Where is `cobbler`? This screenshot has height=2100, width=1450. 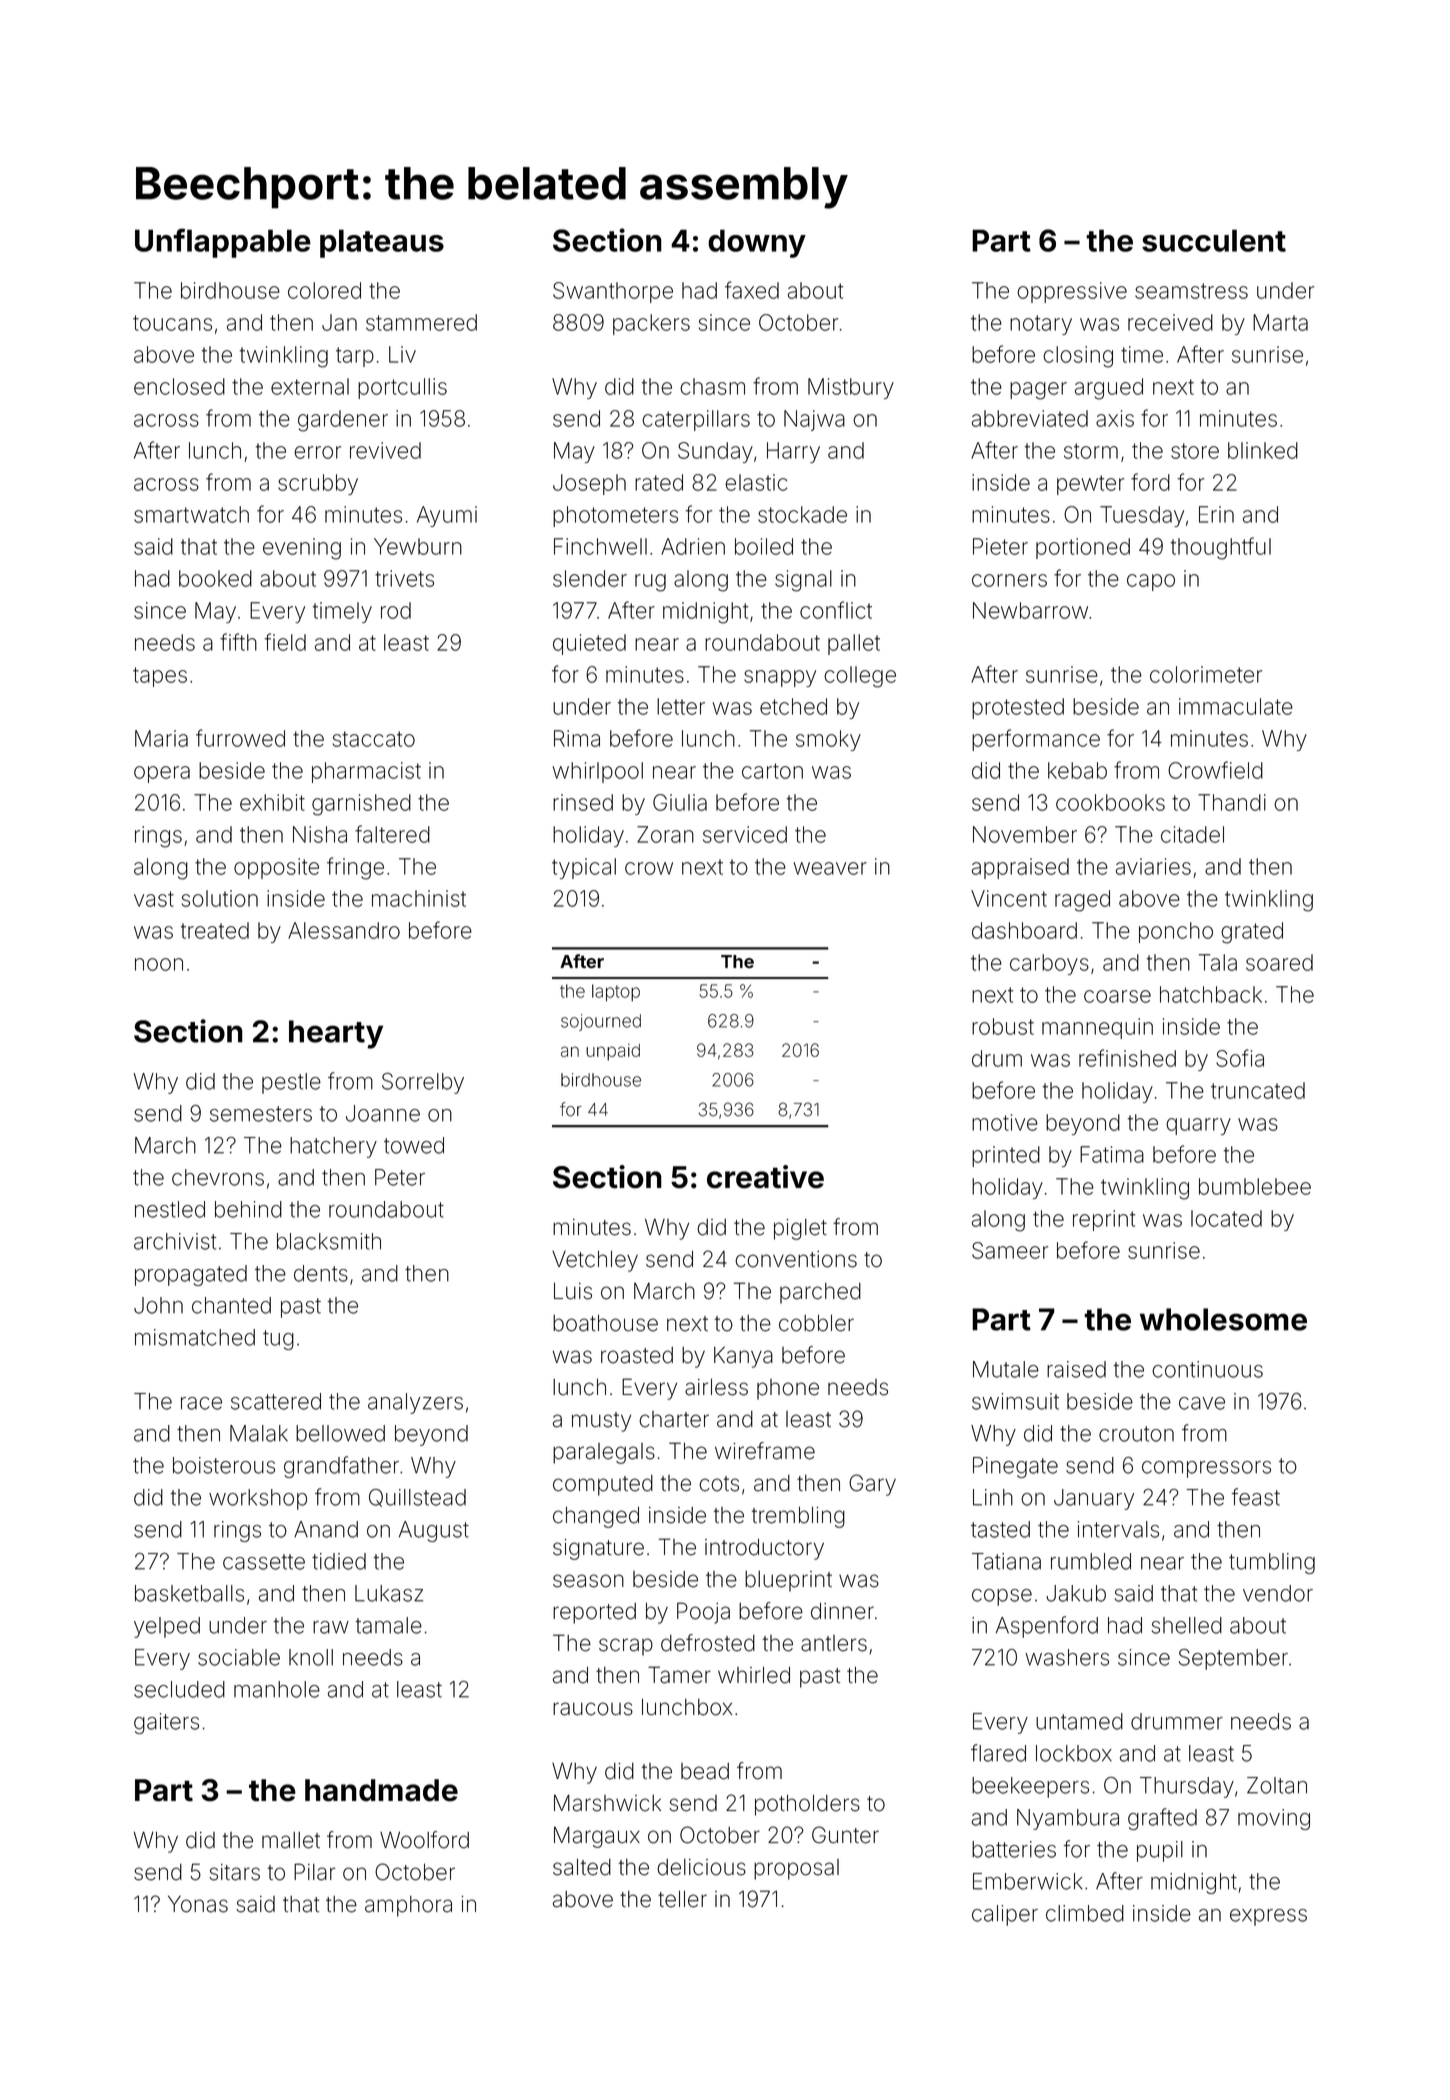
cobbler is located at coordinates (816, 1323).
